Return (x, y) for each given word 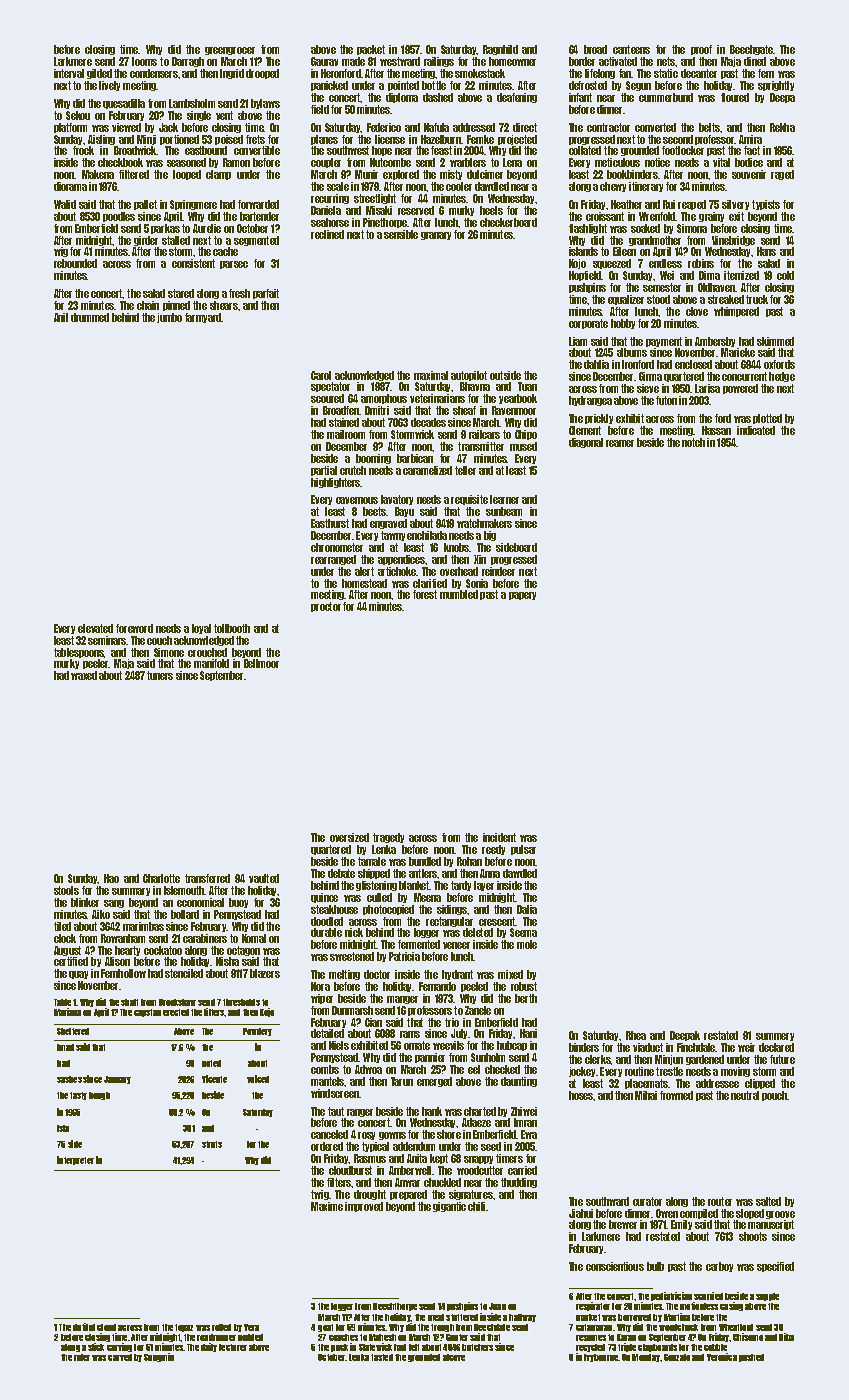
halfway (522, 1318)
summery (775, 1037)
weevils (448, 1045)
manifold (211, 663)
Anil (61, 317)
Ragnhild (500, 50)
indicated (756, 430)
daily (209, 1347)
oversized (349, 837)
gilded (99, 74)
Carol (321, 375)
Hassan (716, 430)
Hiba (786, 1337)
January (117, 1080)
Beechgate (751, 50)
